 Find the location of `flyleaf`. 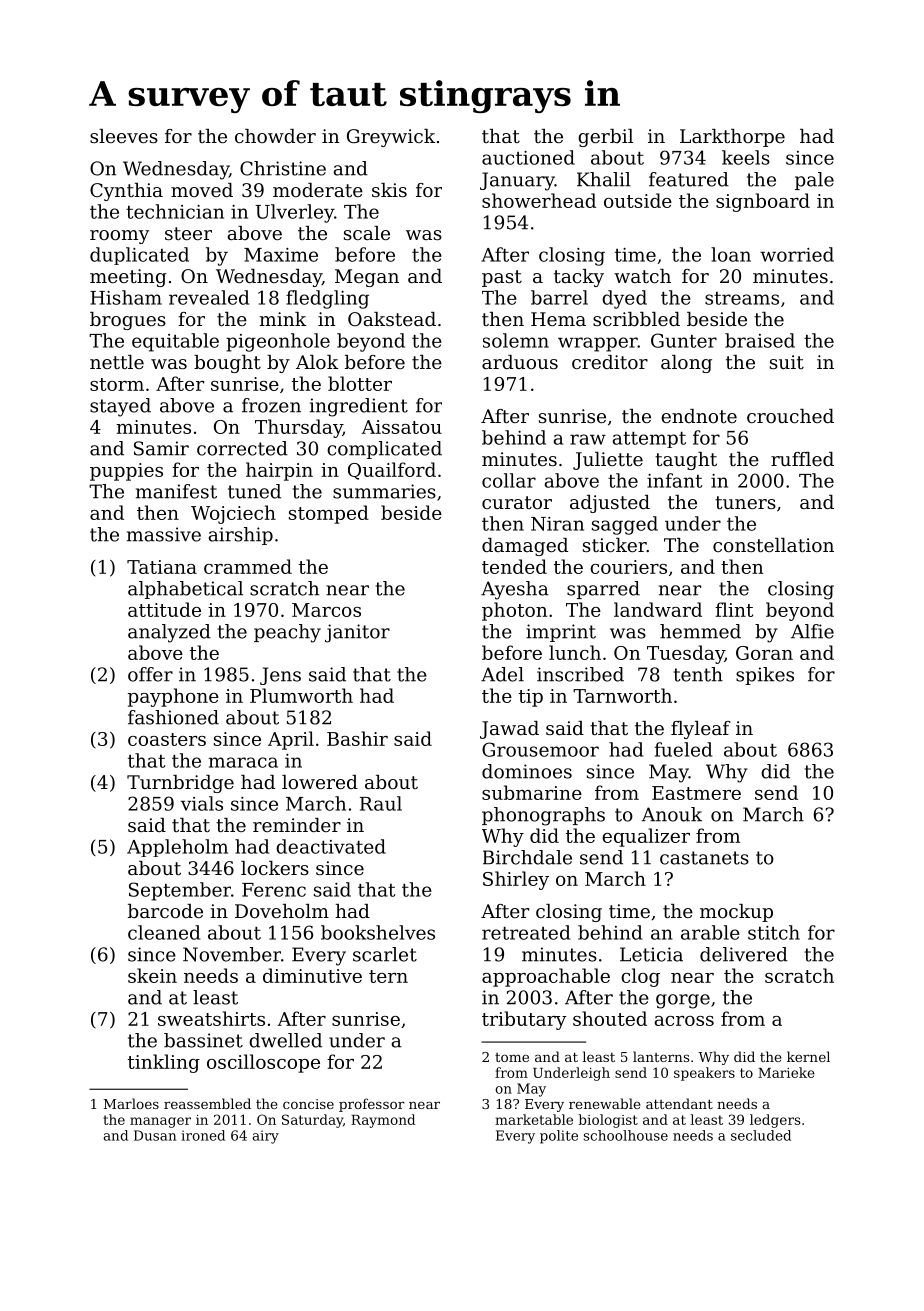

flyleaf is located at coordinates (701, 730).
